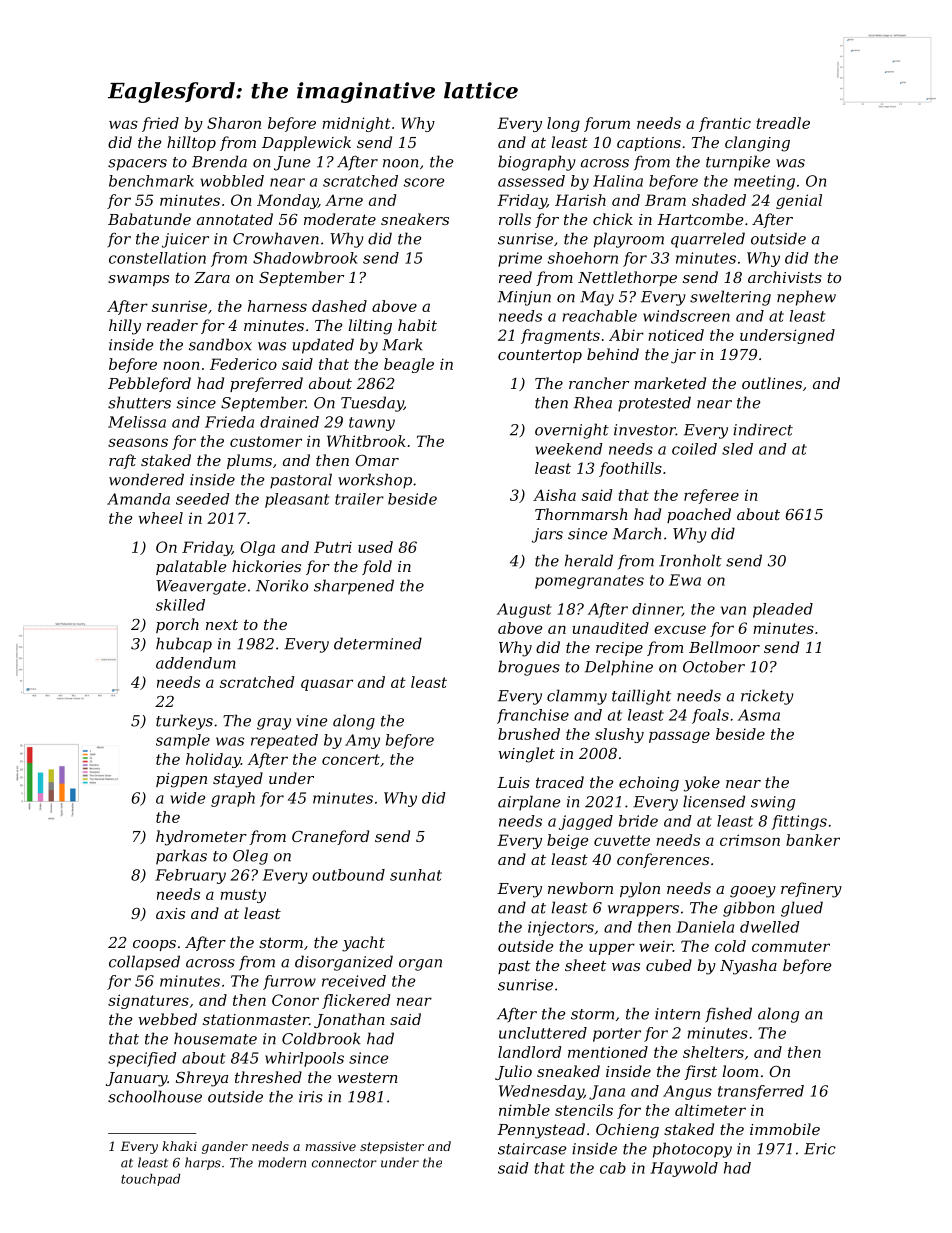 The width and height of the image is (952, 1233). I want to click on forum, so click(607, 124).
